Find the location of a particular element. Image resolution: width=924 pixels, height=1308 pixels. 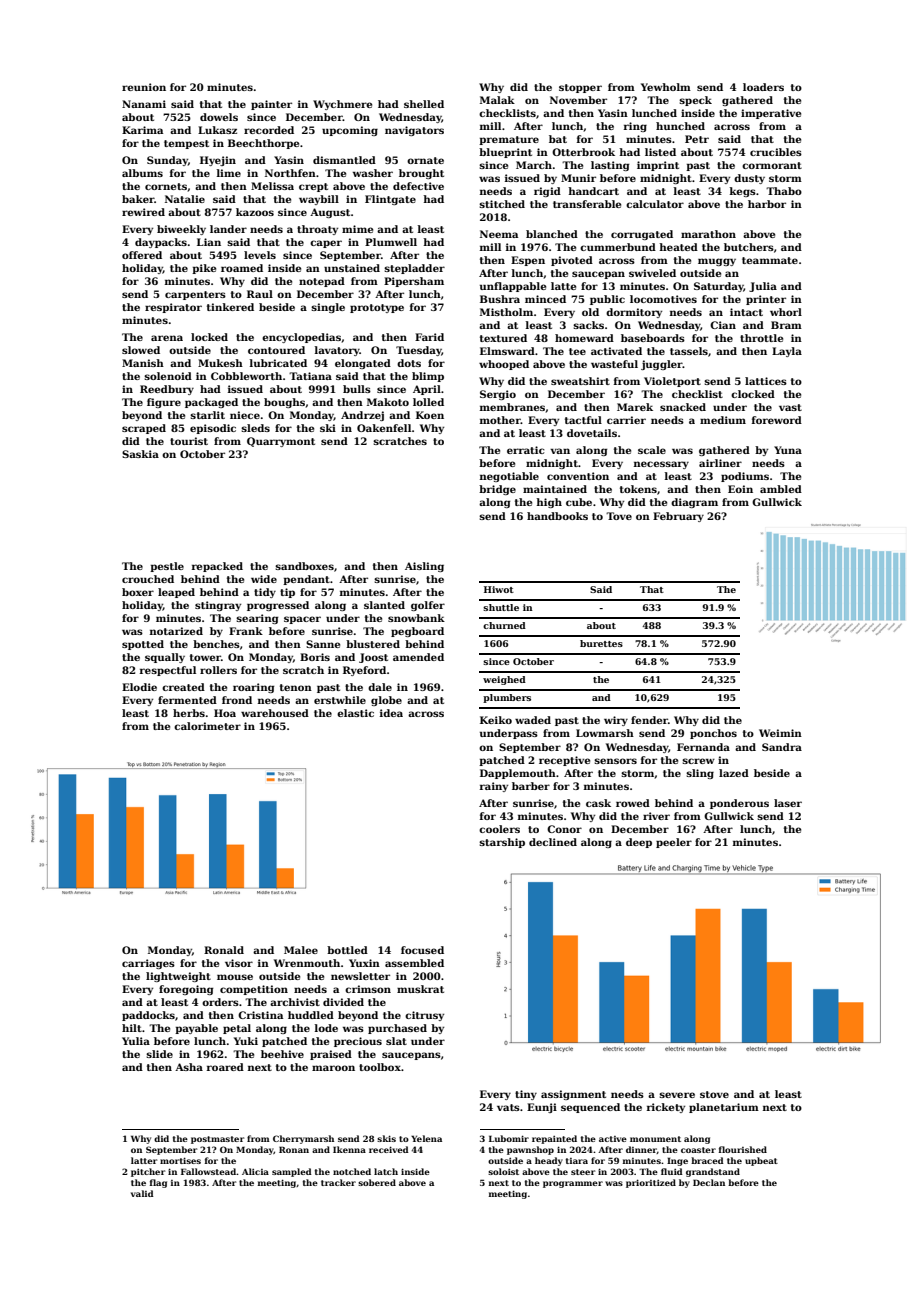

beehive is located at coordinates (282, 1054).
